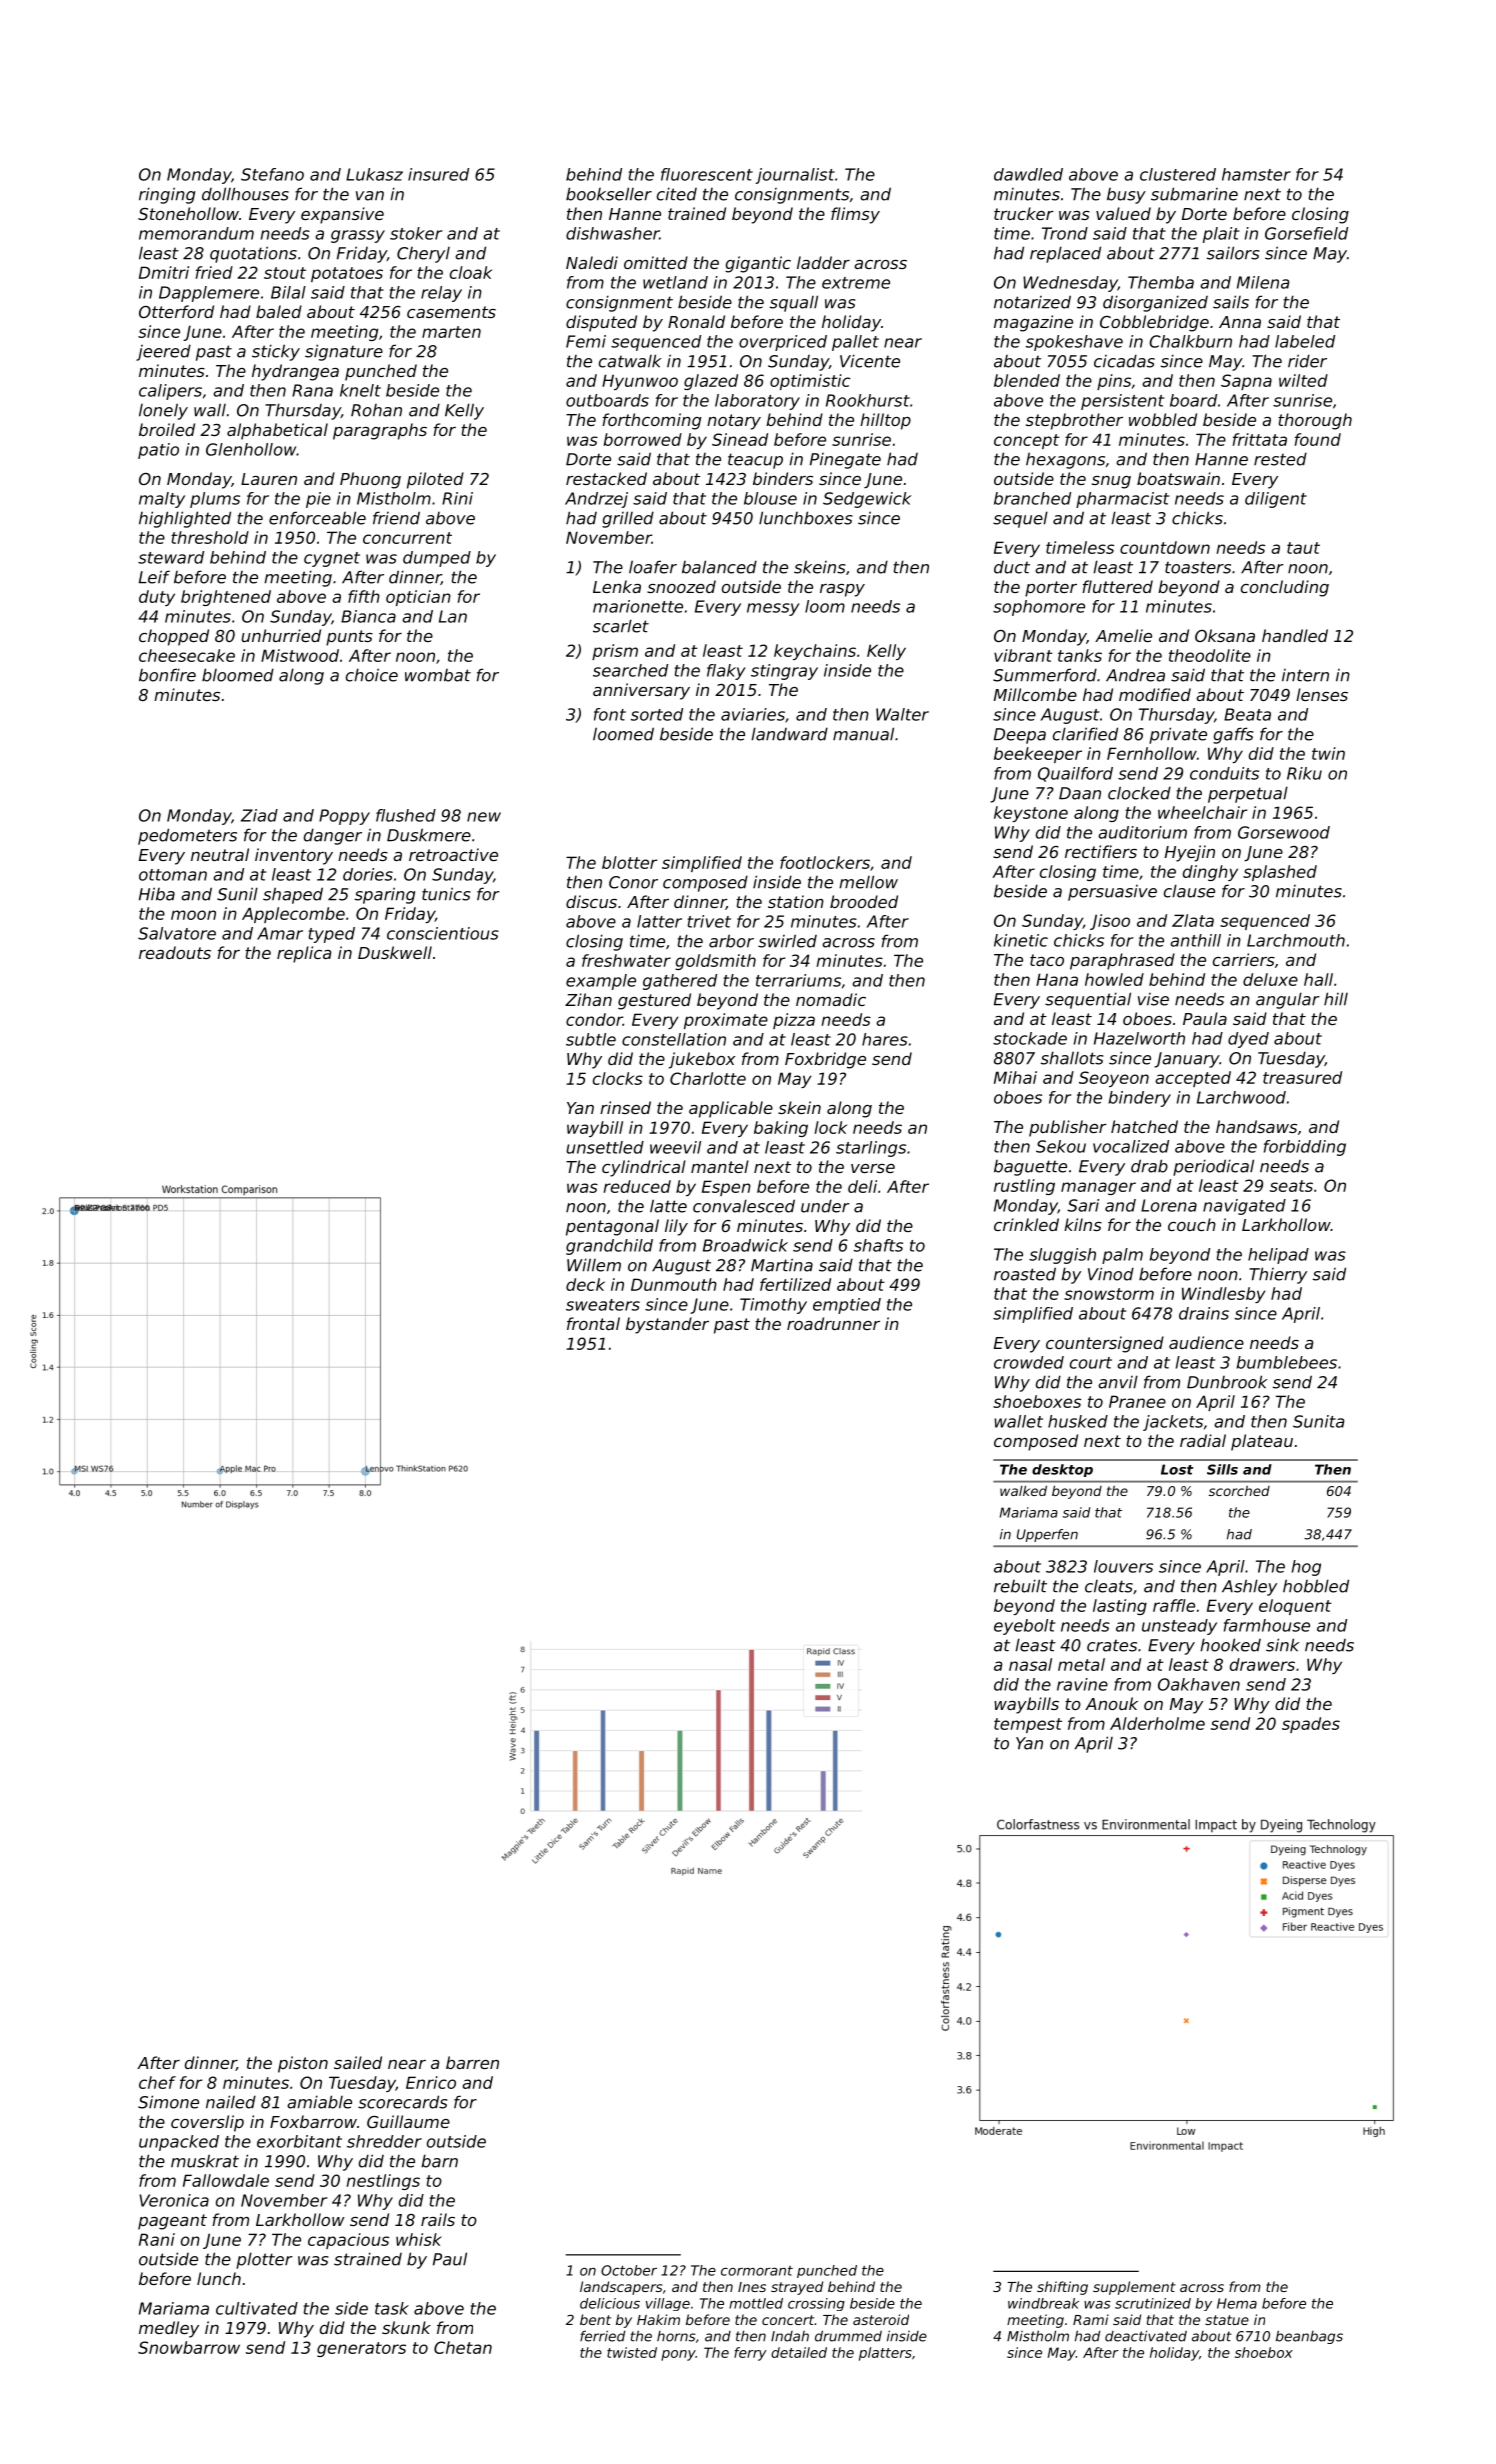 Image resolution: width=1496 pixels, height=2464 pixels. I want to click on Thierry, so click(1278, 1275).
